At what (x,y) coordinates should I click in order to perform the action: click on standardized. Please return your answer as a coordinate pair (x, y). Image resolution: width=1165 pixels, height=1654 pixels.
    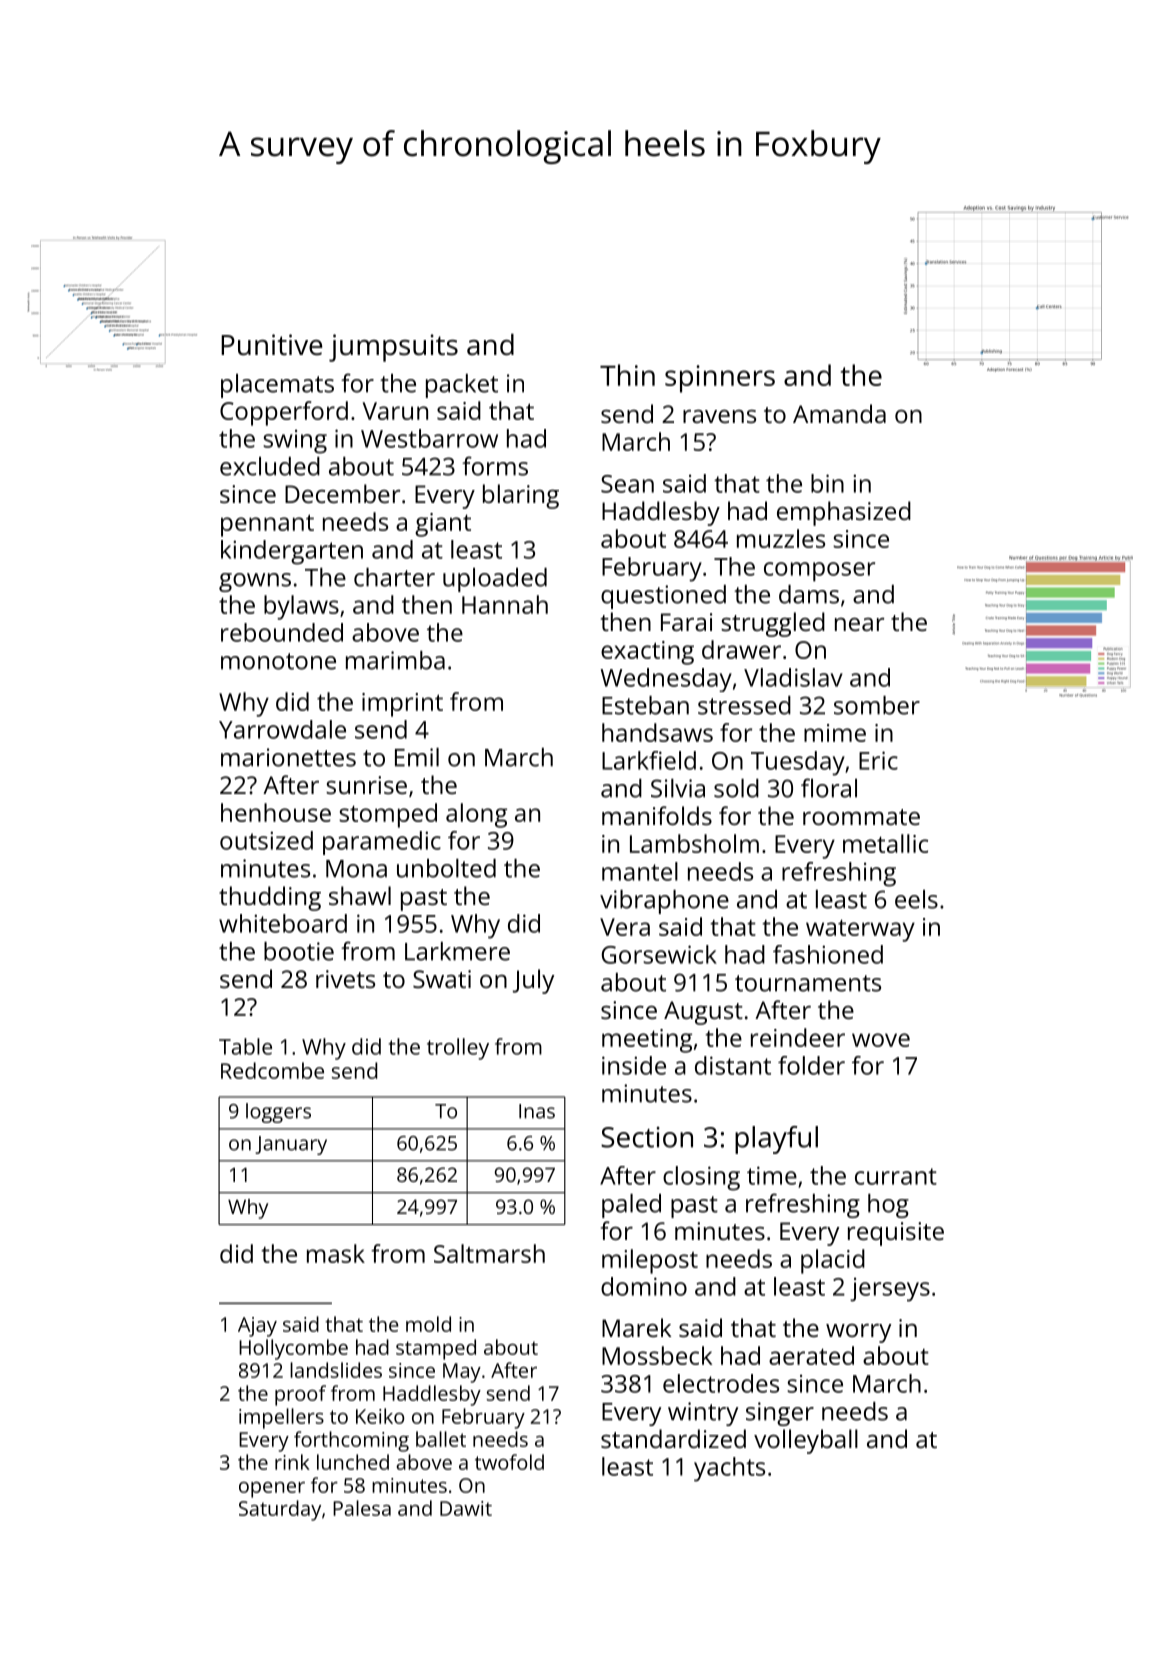
    Looking at the image, I should click on (673, 1438).
